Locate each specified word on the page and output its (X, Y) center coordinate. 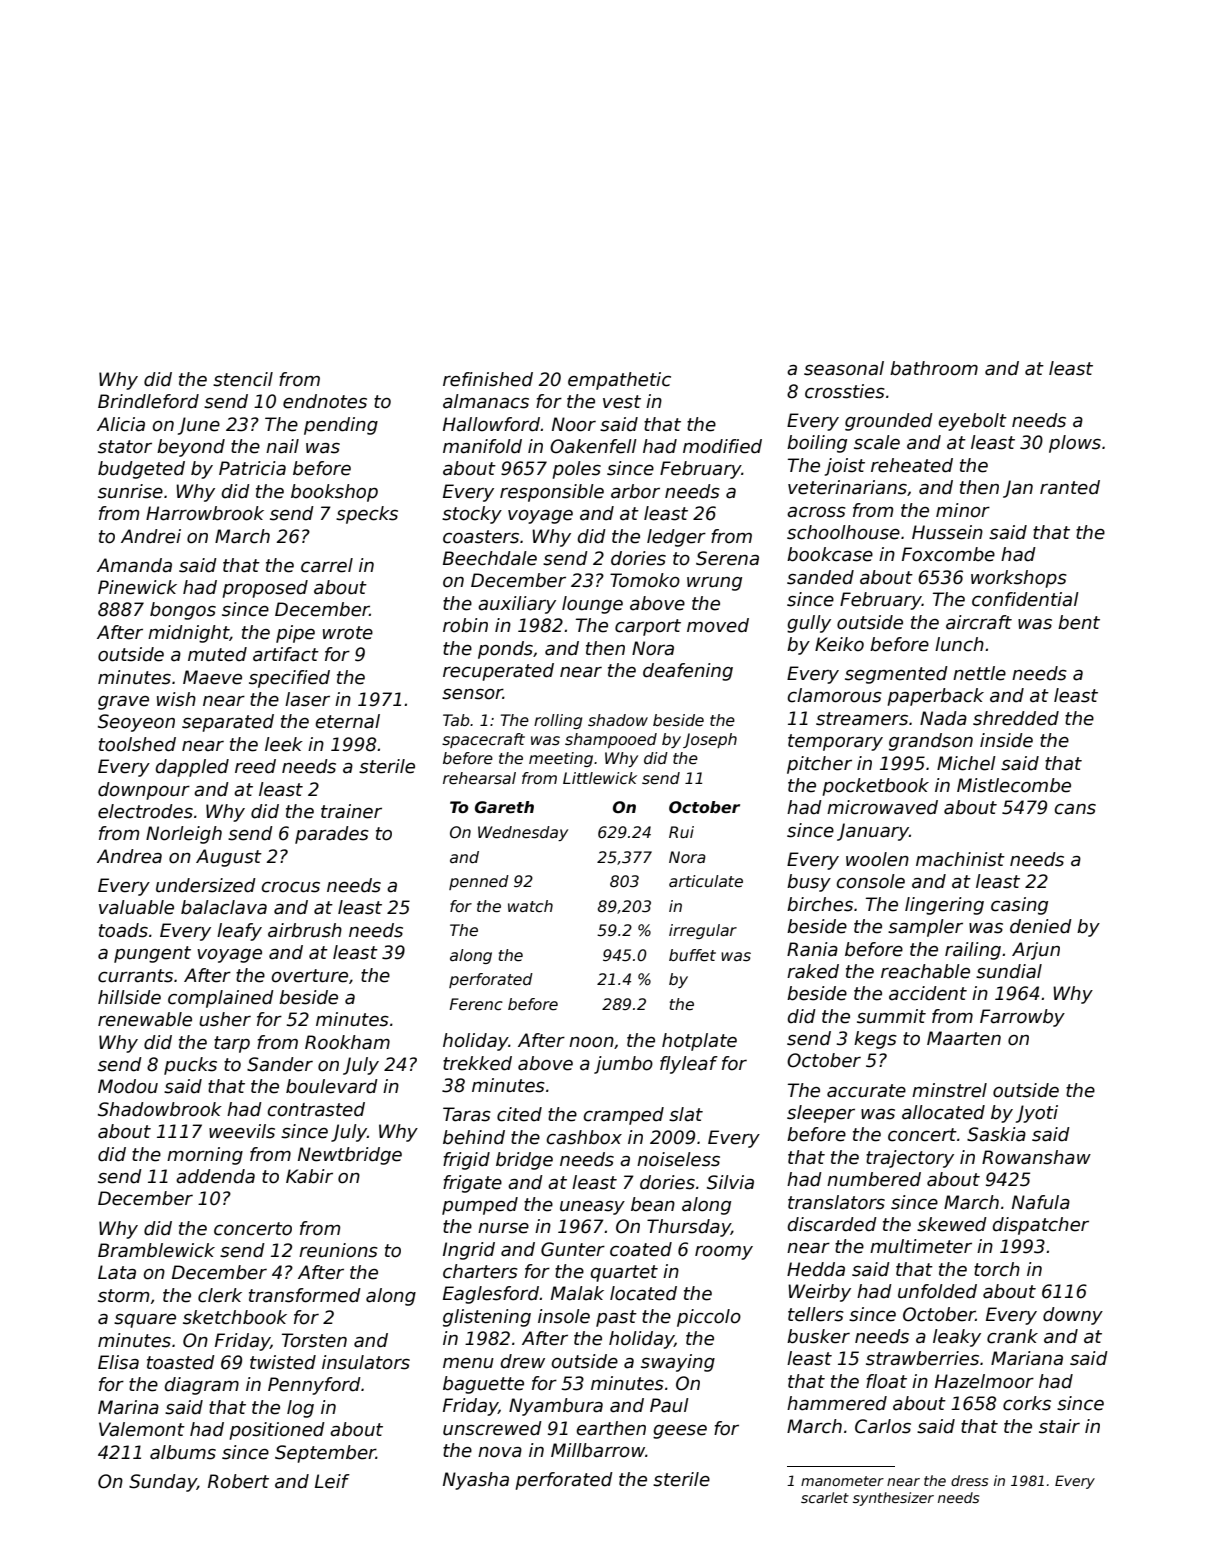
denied (1041, 926)
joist (844, 467)
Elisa (118, 1362)
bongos (183, 611)
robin (465, 625)
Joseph (710, 740)
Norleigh (184, 835)
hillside (129, 997)
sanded (820, 577)
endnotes (325, 401)
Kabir (309, 1176)
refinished (488, 379)
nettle (979, 673)
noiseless (678, 1159)
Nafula (1041, 1202)
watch (530, 906)
